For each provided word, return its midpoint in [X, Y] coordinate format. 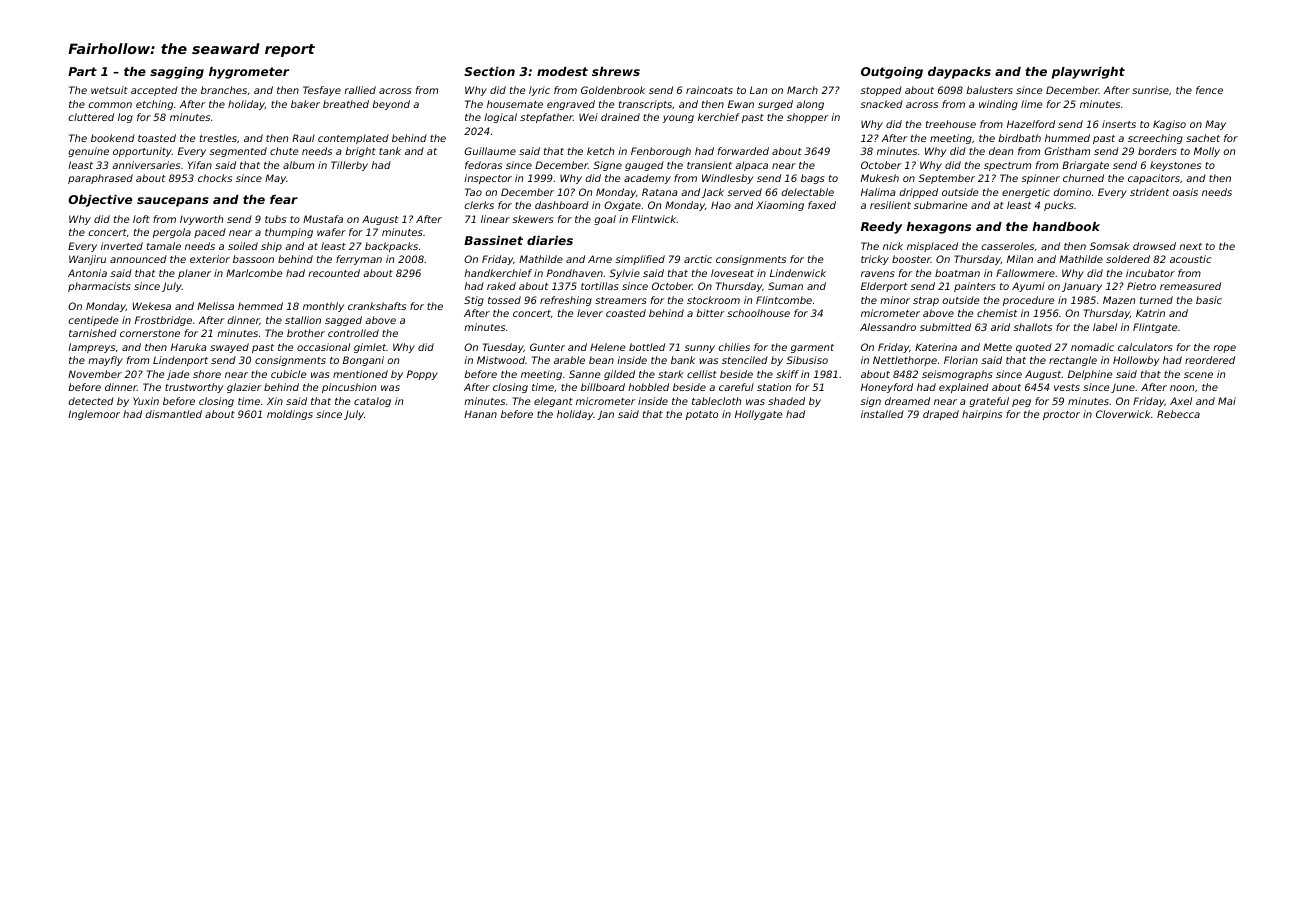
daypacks [959, 73]
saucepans [173, 202]
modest [562, 71]
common [110, 105]
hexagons [938, 228]
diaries [550, 240]
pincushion [349, 388]
